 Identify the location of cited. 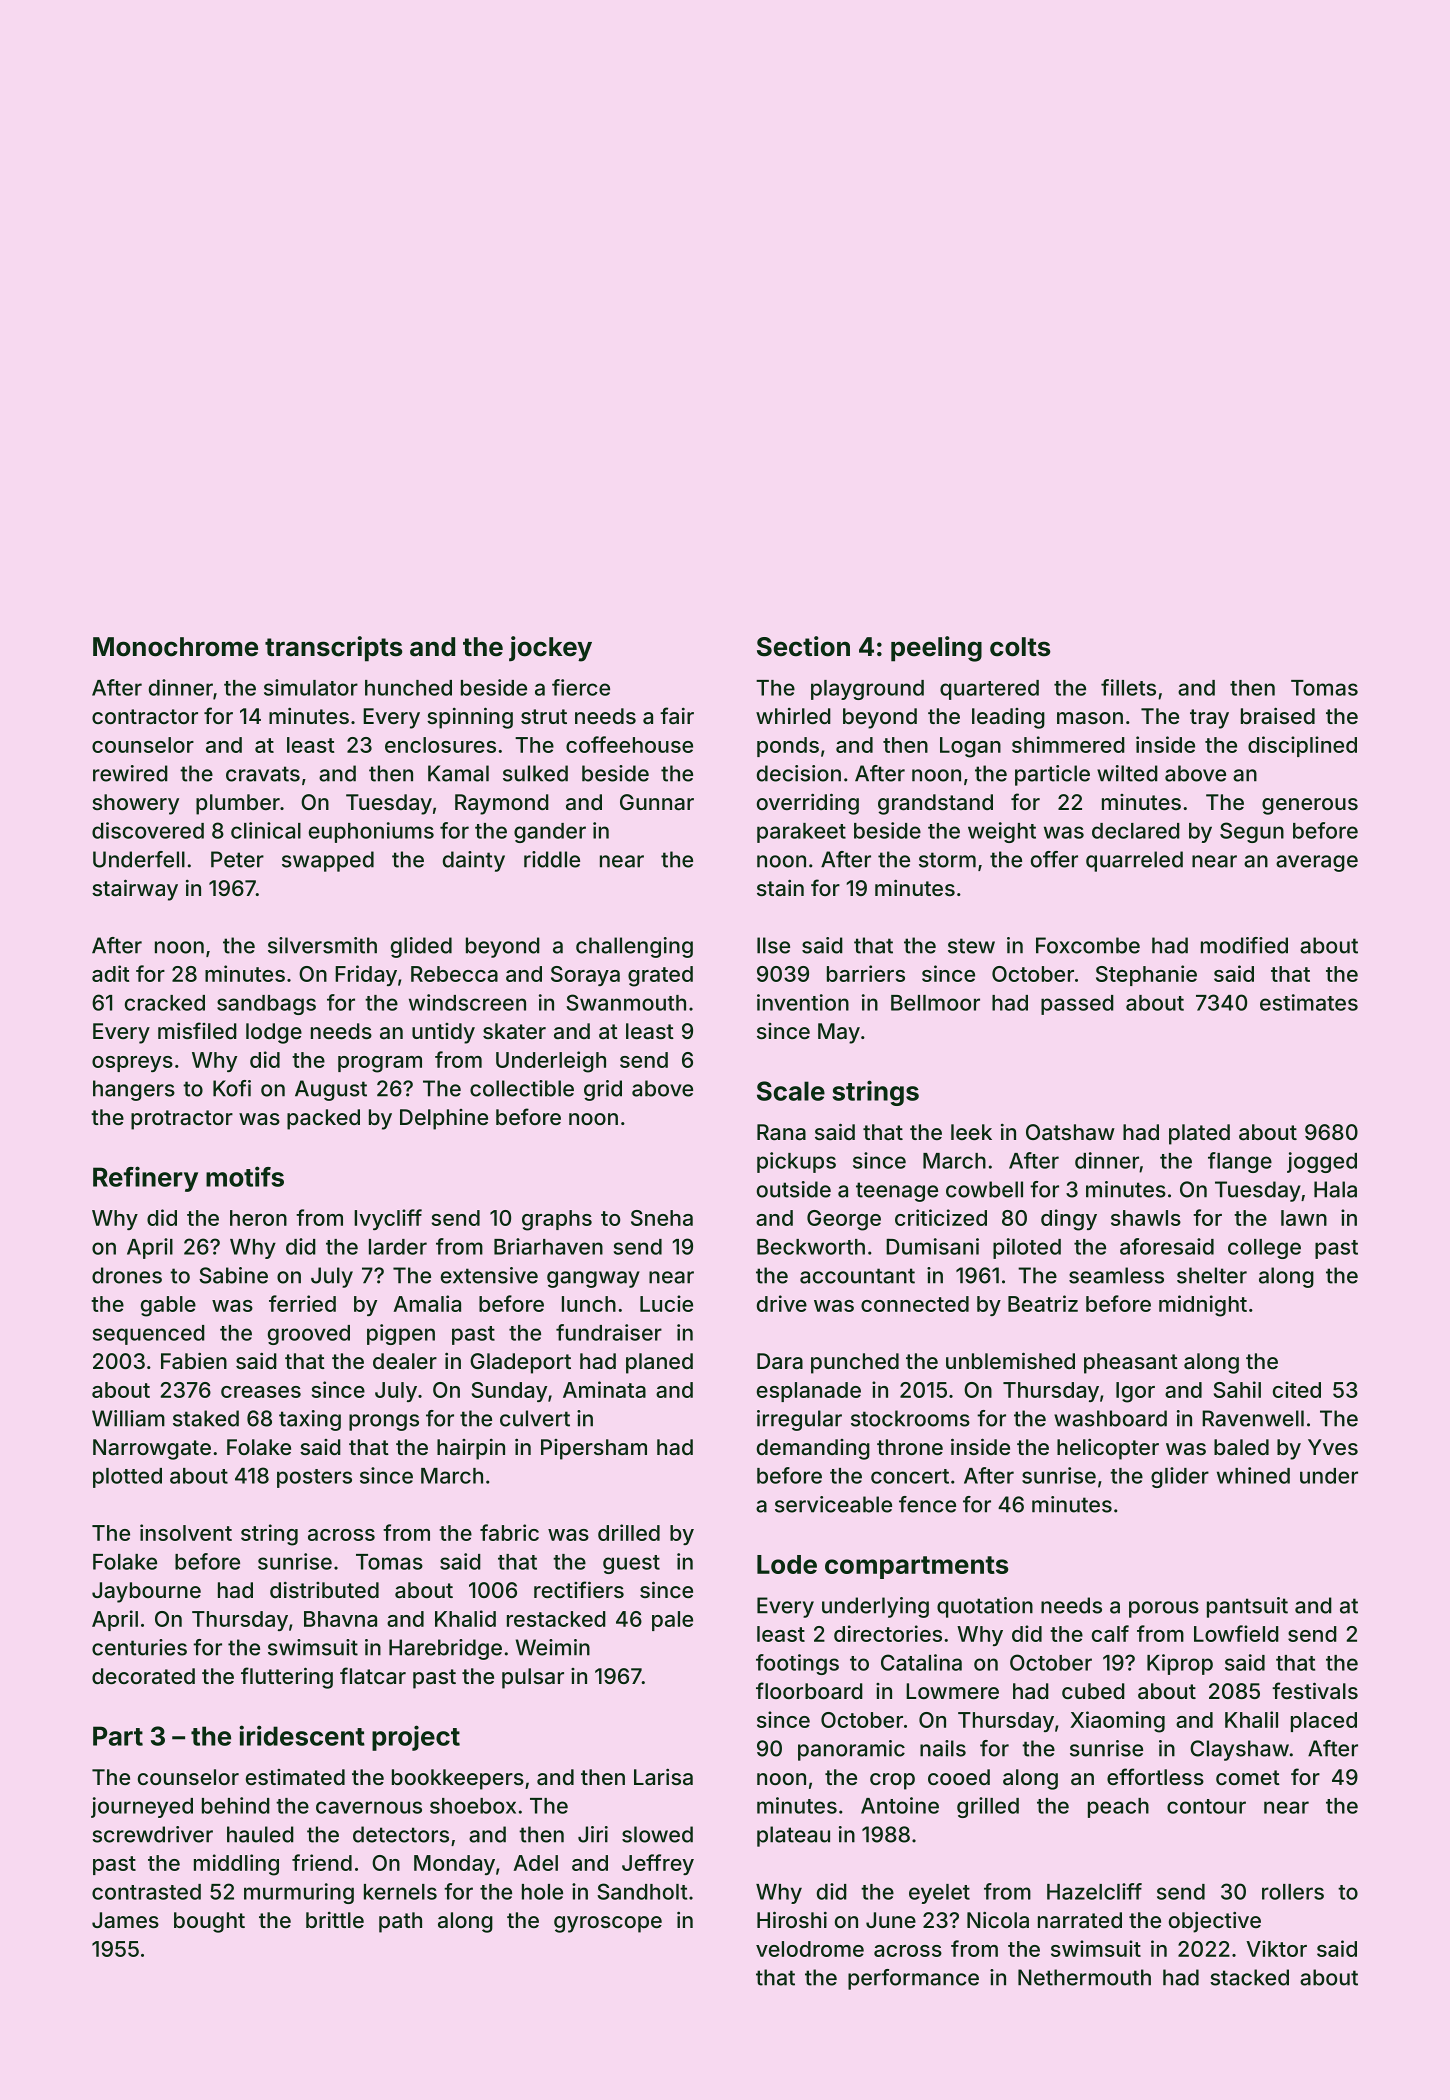
(1297, 1389).
